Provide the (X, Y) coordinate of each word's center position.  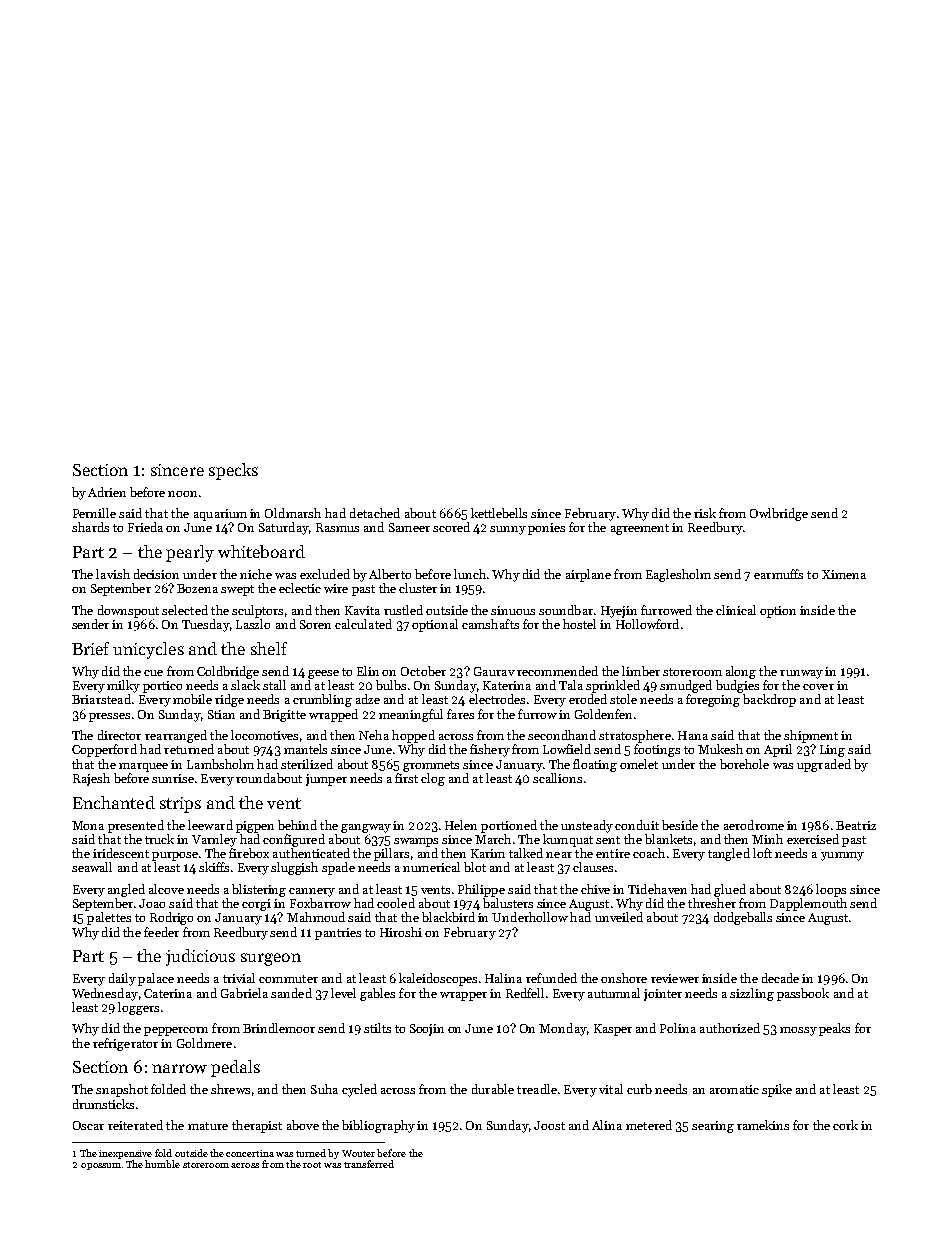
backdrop (769, 700)
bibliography (378, 1126)
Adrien (107, 492)
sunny (508, 530)
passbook (803, 994)
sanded (291, 993)
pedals (235, 1068)
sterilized (307, 764)
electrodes (497, 699)
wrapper (463, 996)
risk (705, 513)
